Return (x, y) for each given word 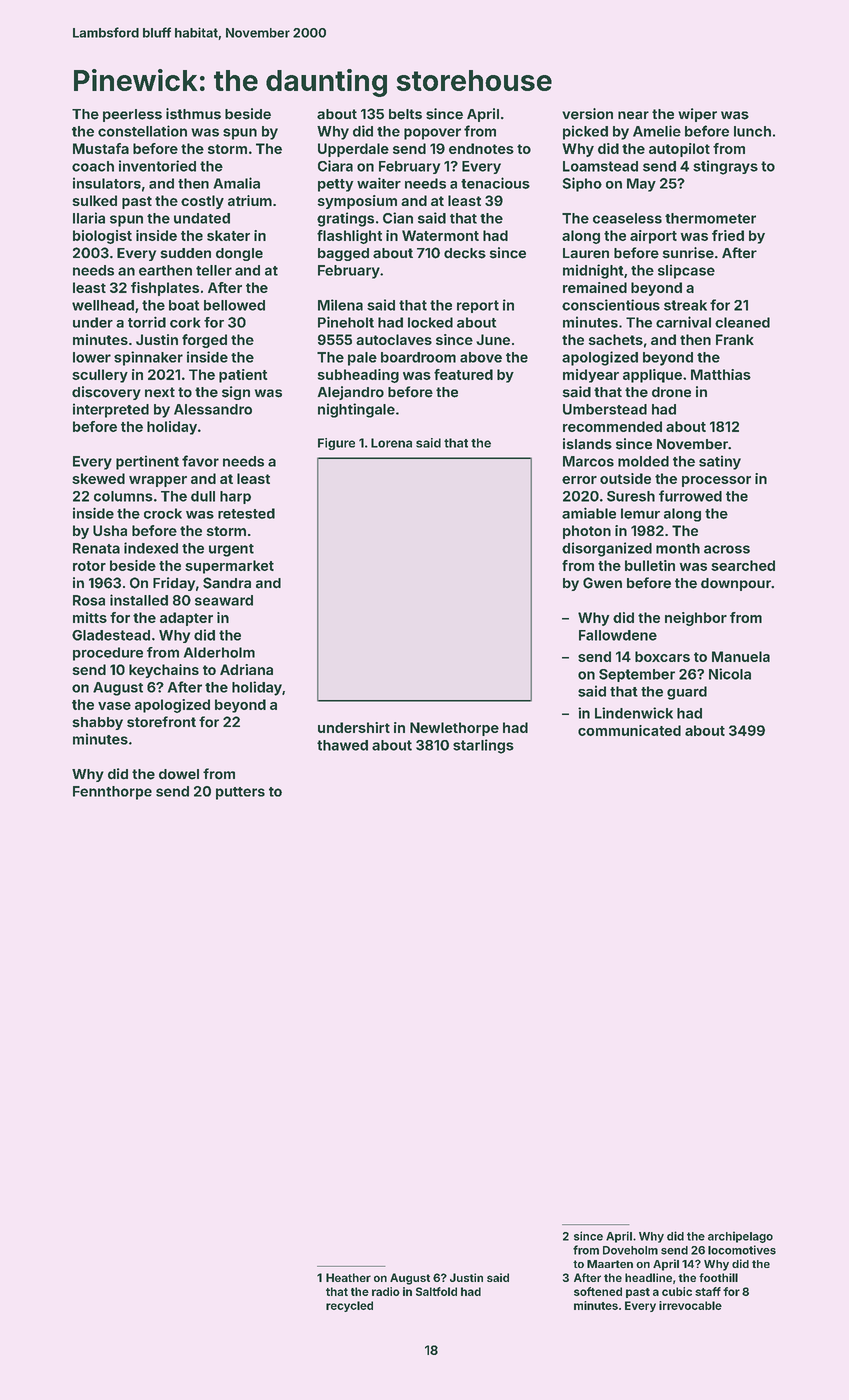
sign (236, 393)
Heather (348, 1277)
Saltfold (436, 1291)
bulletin (650, 565)
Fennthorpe (112, 793)
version (587, 114)
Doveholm (630, 1250)
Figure (336, 444)
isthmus (193, 114)
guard (687, 693)
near (633, 115)
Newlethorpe (454, 729)
